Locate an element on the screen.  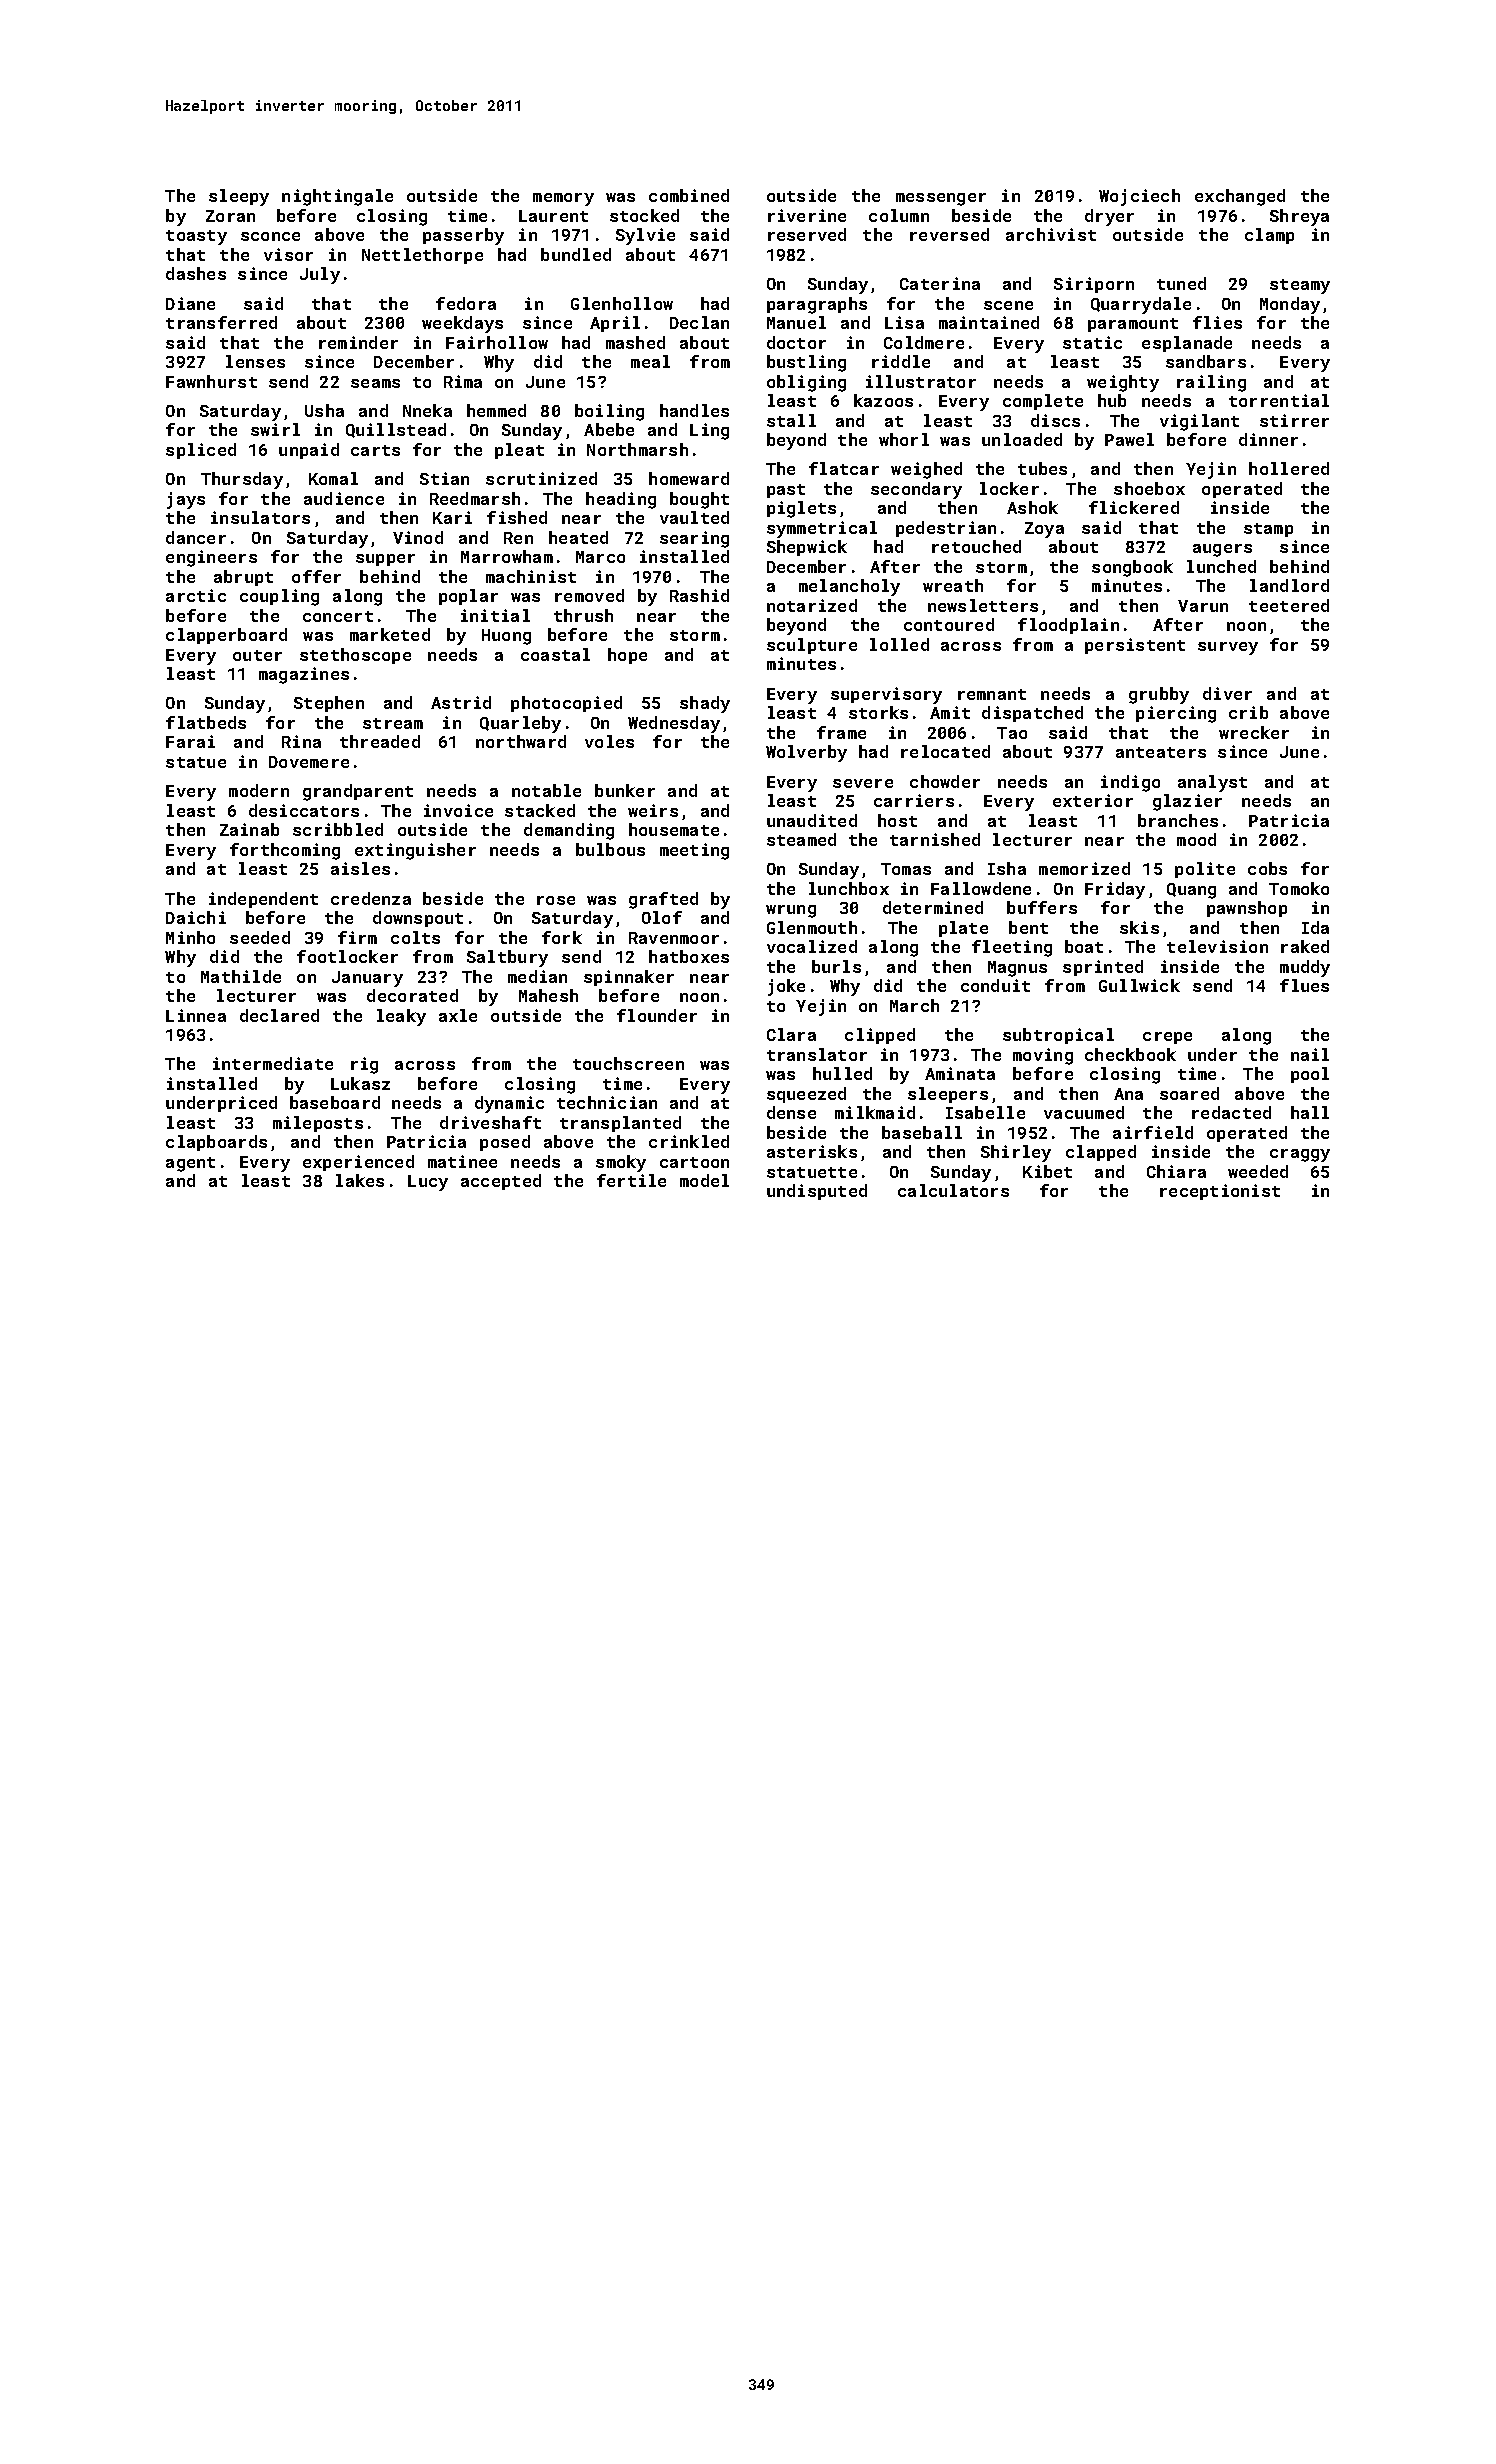
subtropical is located at coordinates (1058, 1036).
